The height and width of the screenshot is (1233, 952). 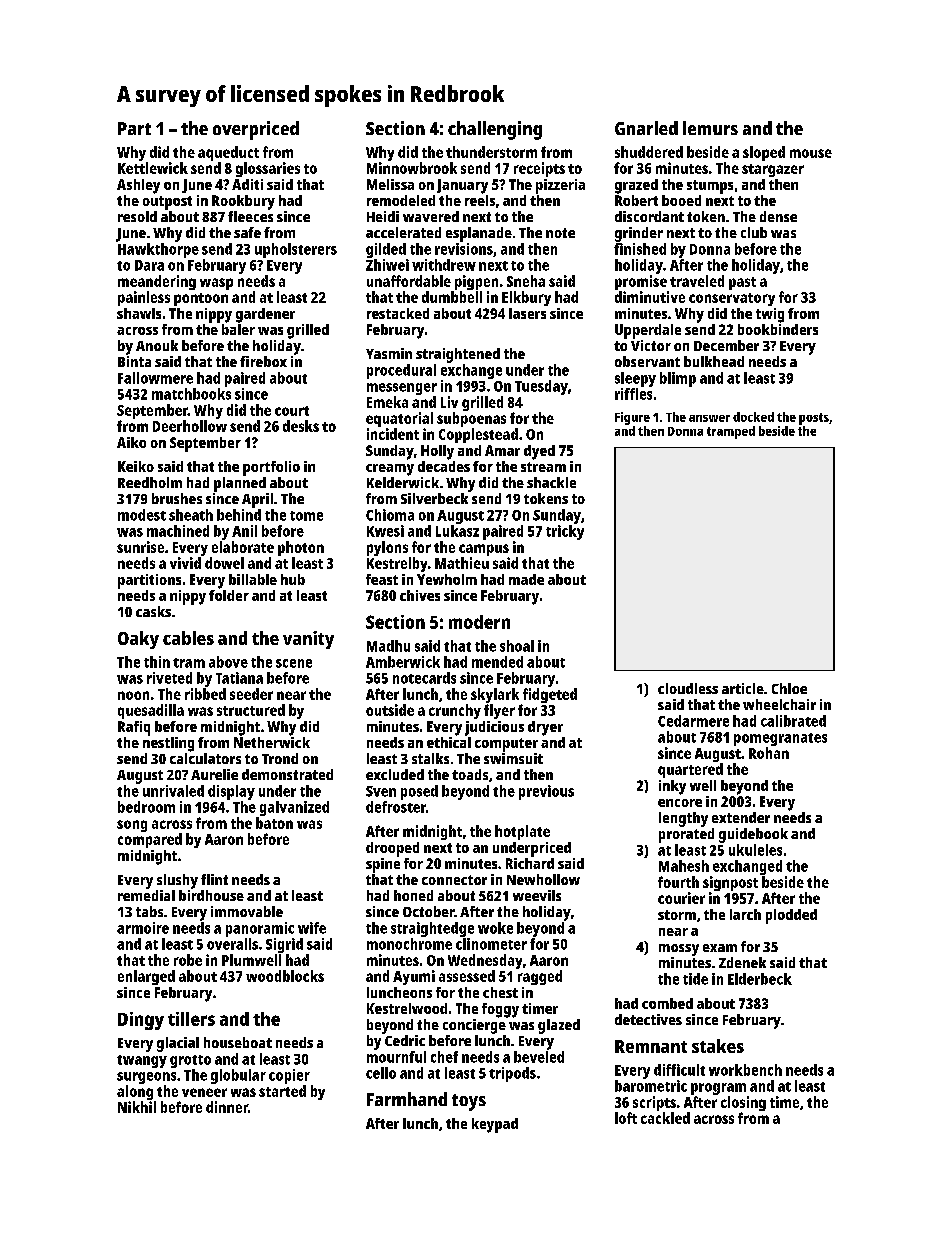 I want to click on traveled, so click(x=697, y=281).
